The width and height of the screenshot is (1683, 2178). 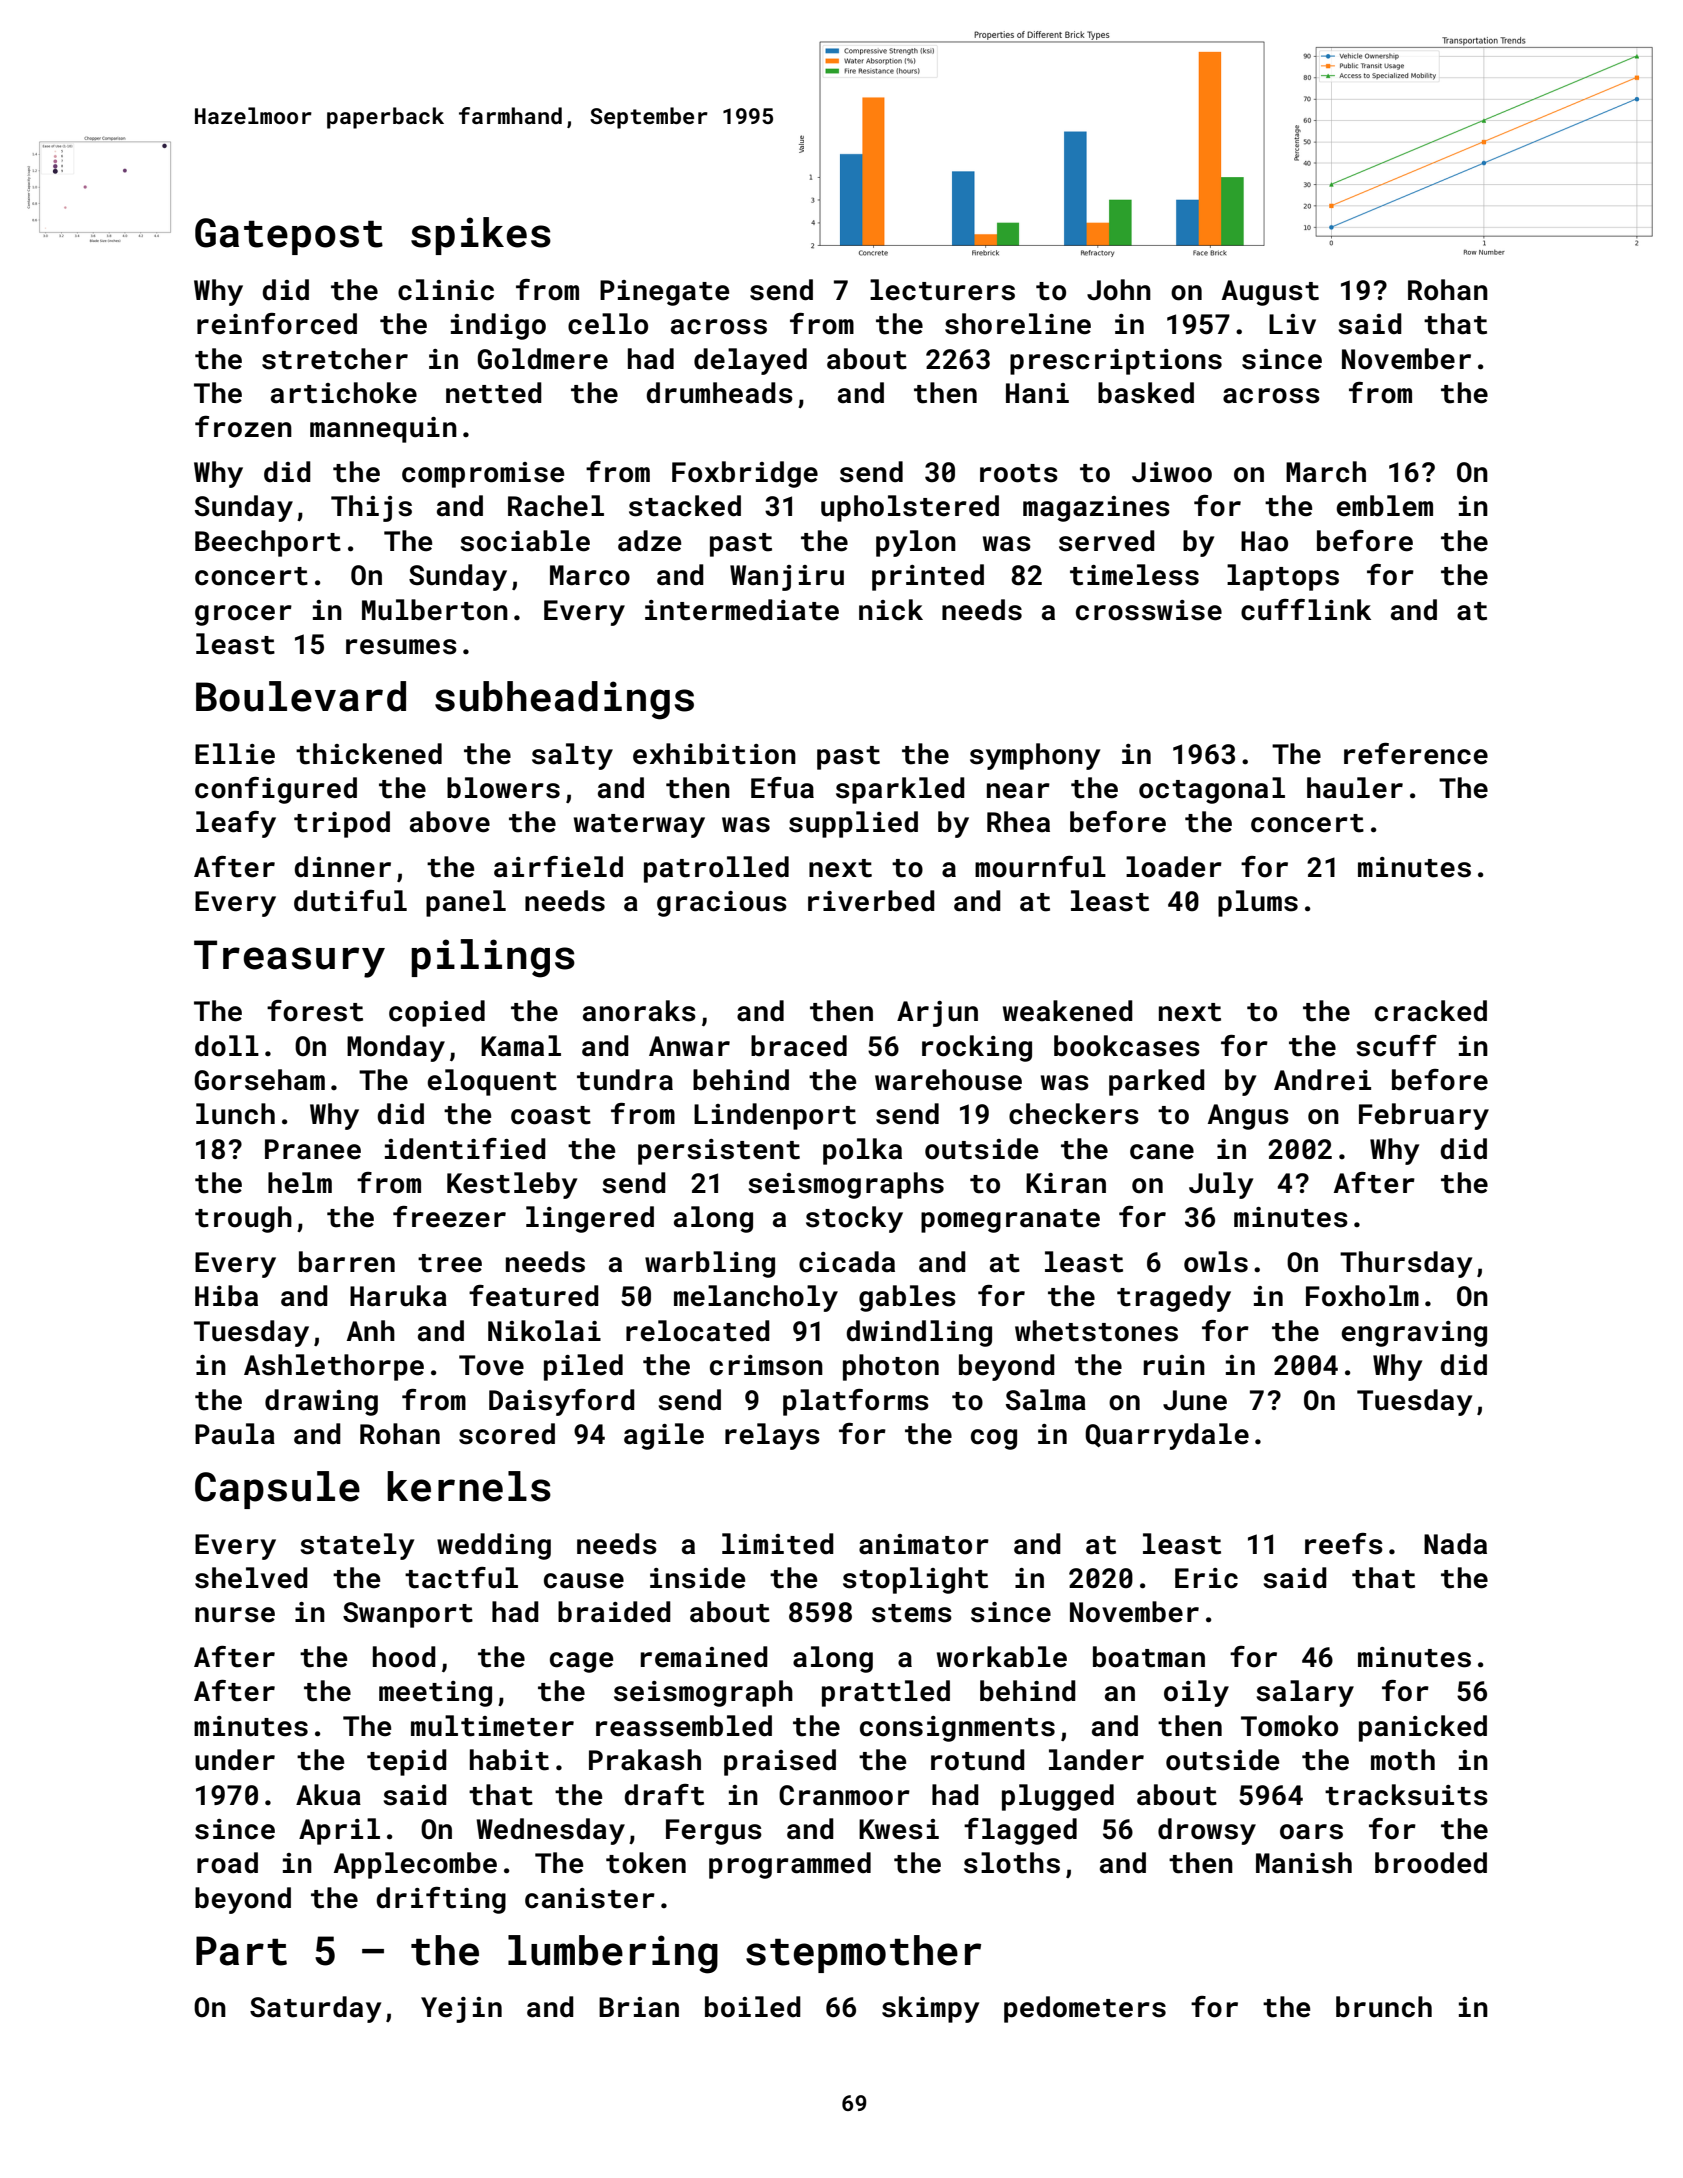 What do you see at coordinates (1384, 506) in the screenshot?
I see `emblem` at bounding box center [1384, 506].
